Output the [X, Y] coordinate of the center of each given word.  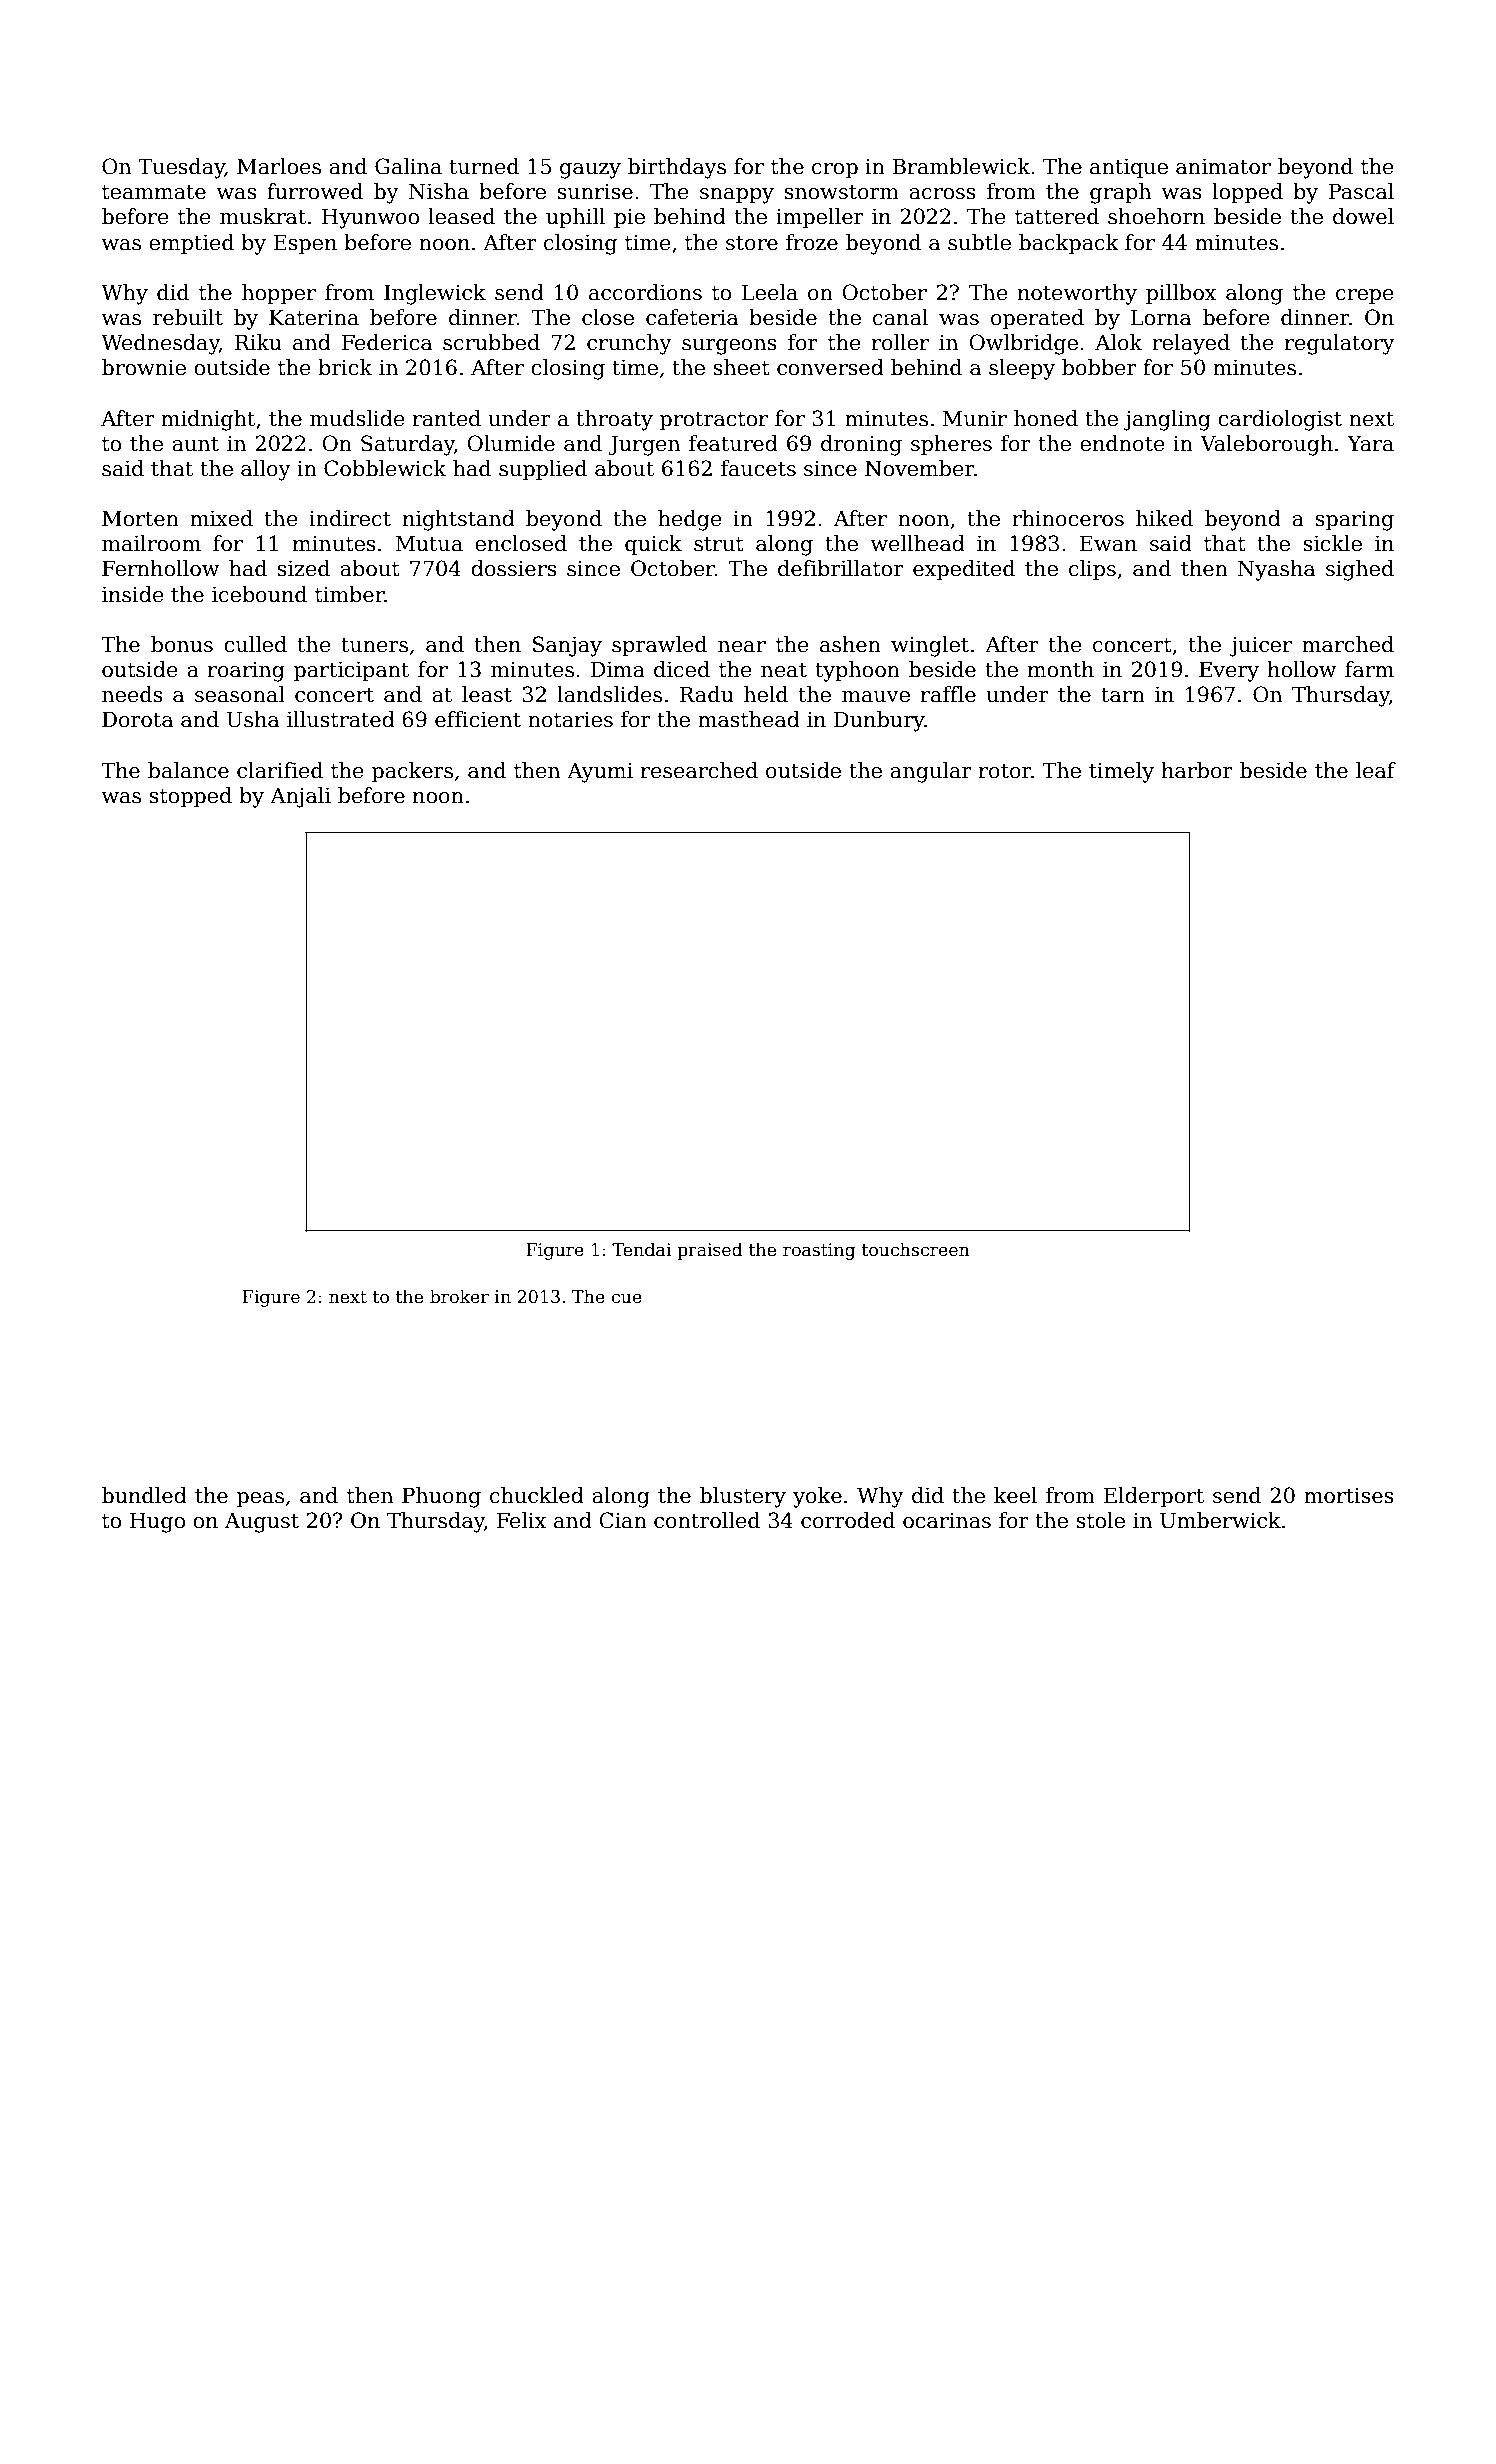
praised [710, 1251]
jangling [1167, 420]
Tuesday [181, 168]
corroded [848, 1520]
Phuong [441, 1497]
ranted [447, 418]
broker [459, 1296]
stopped [190, 797]
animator [1223, 167]
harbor [1197, 770]
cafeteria [692, 317]
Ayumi [600, 772]
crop [835, 171]
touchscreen [916, 1249]
